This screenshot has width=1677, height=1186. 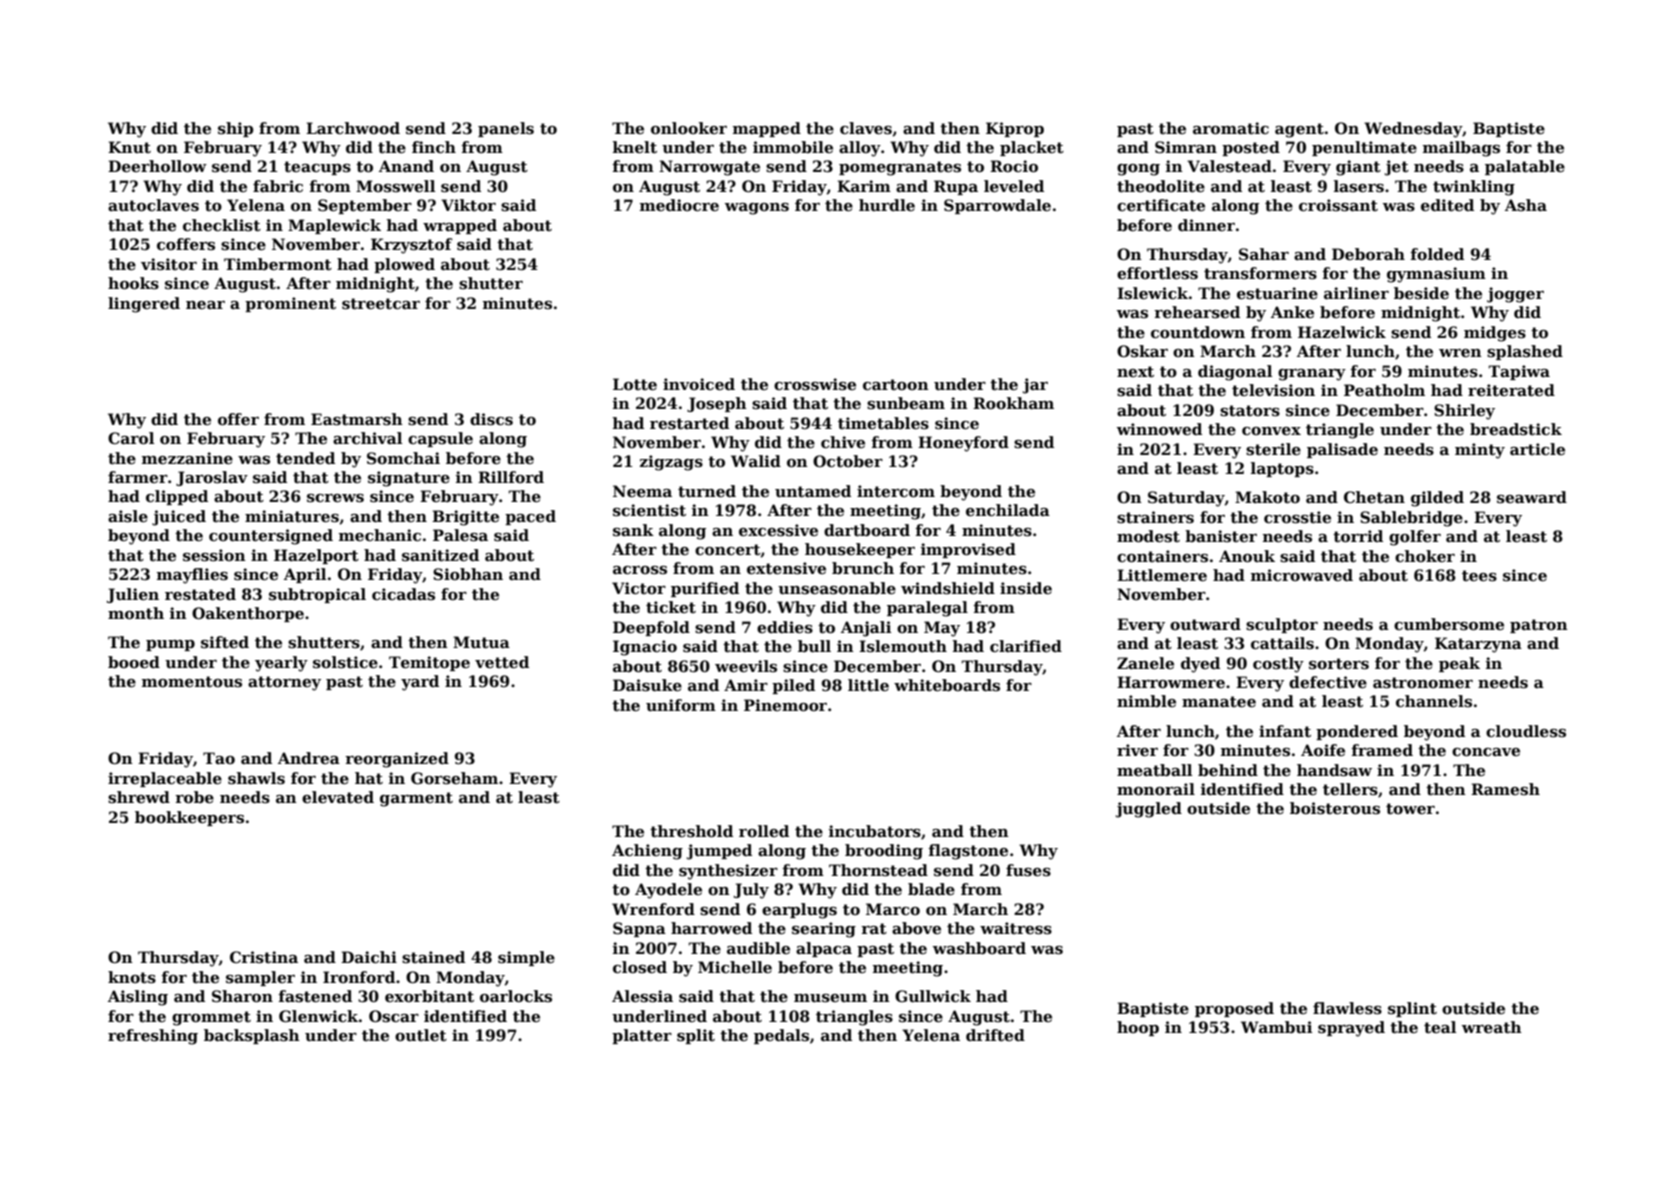 I want to click on mediocre, so click(x=679, y=205).
